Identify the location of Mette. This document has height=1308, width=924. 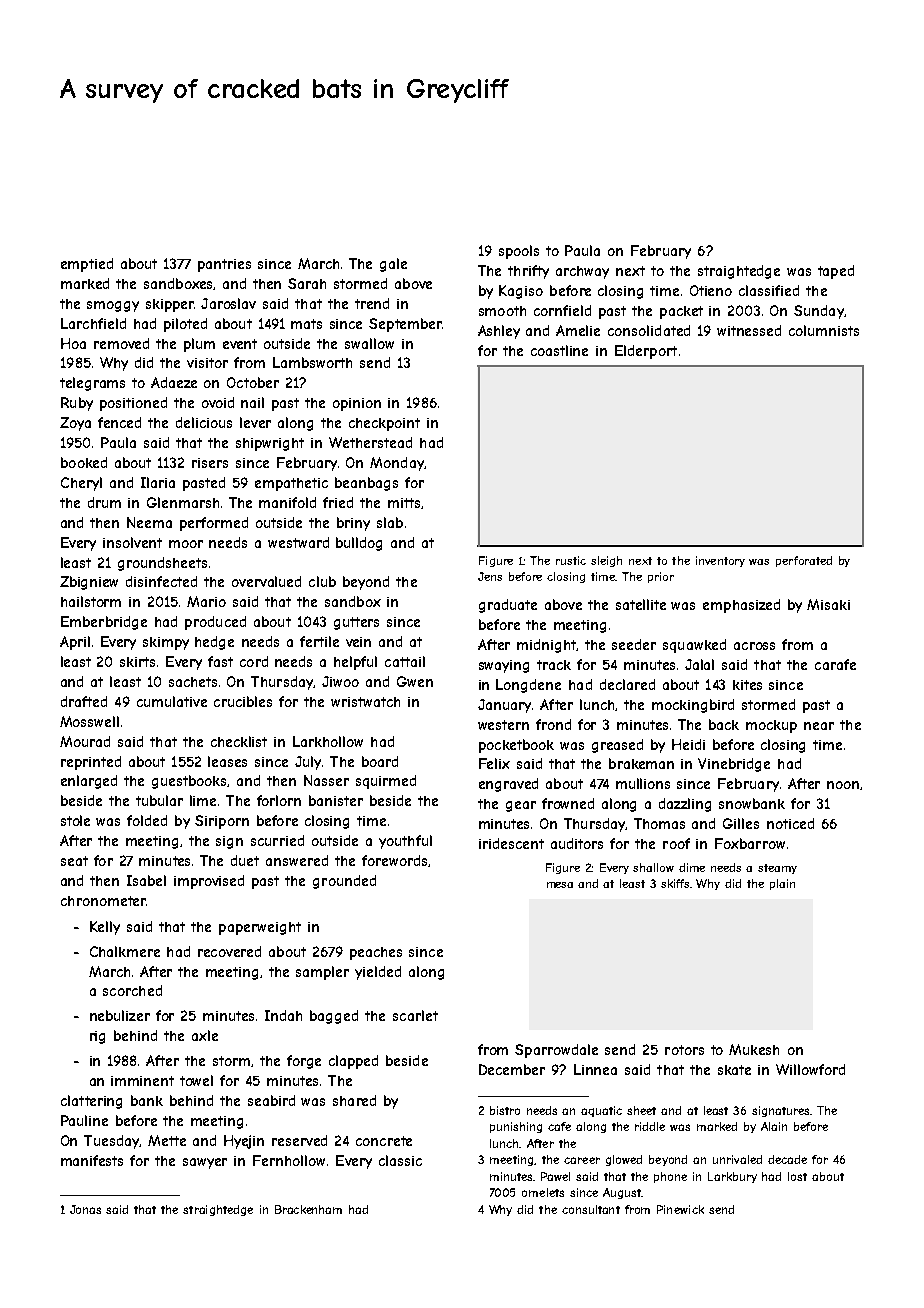
(167, 1140).
